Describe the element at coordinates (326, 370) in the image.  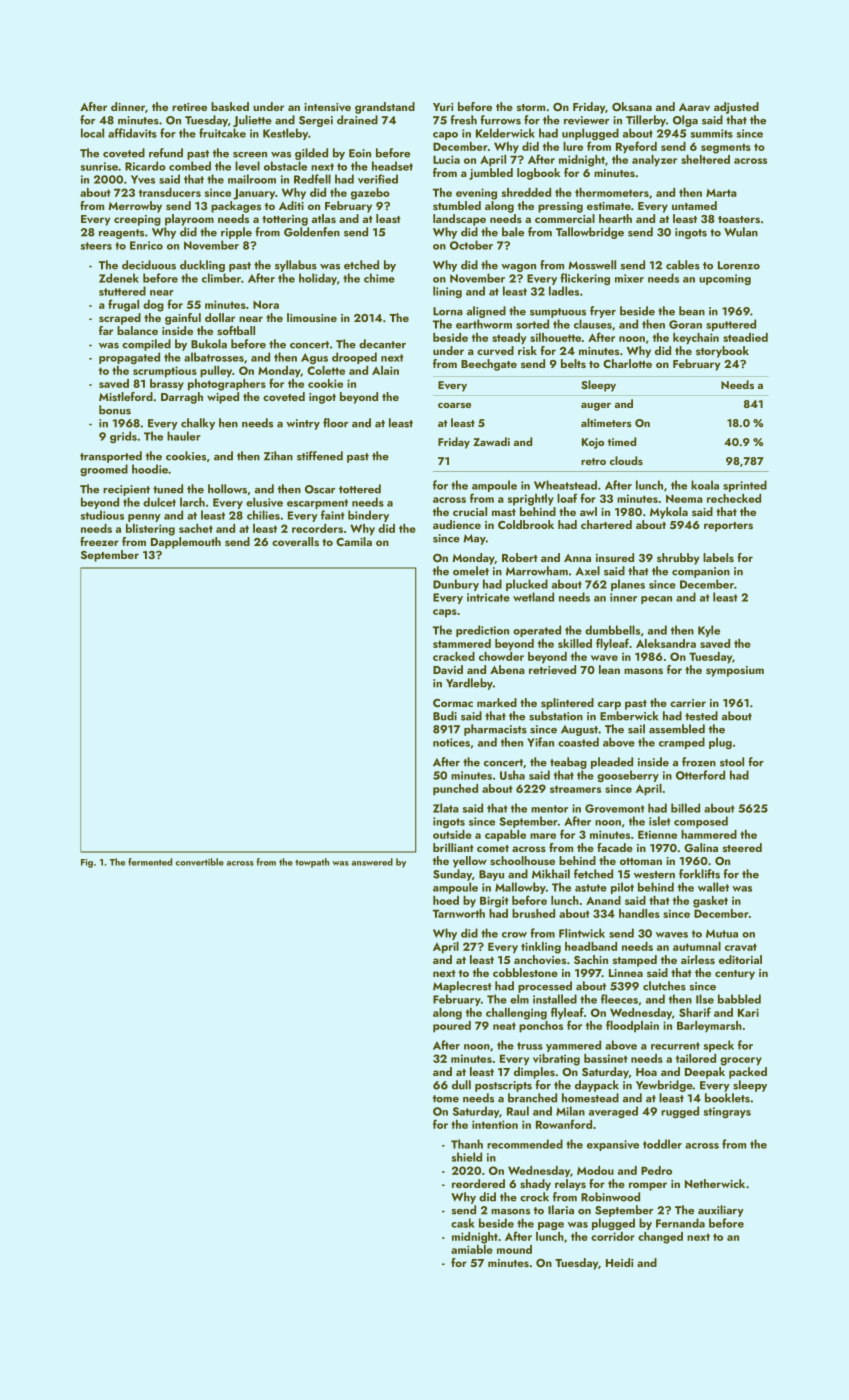
I see `Colette` at that location.
